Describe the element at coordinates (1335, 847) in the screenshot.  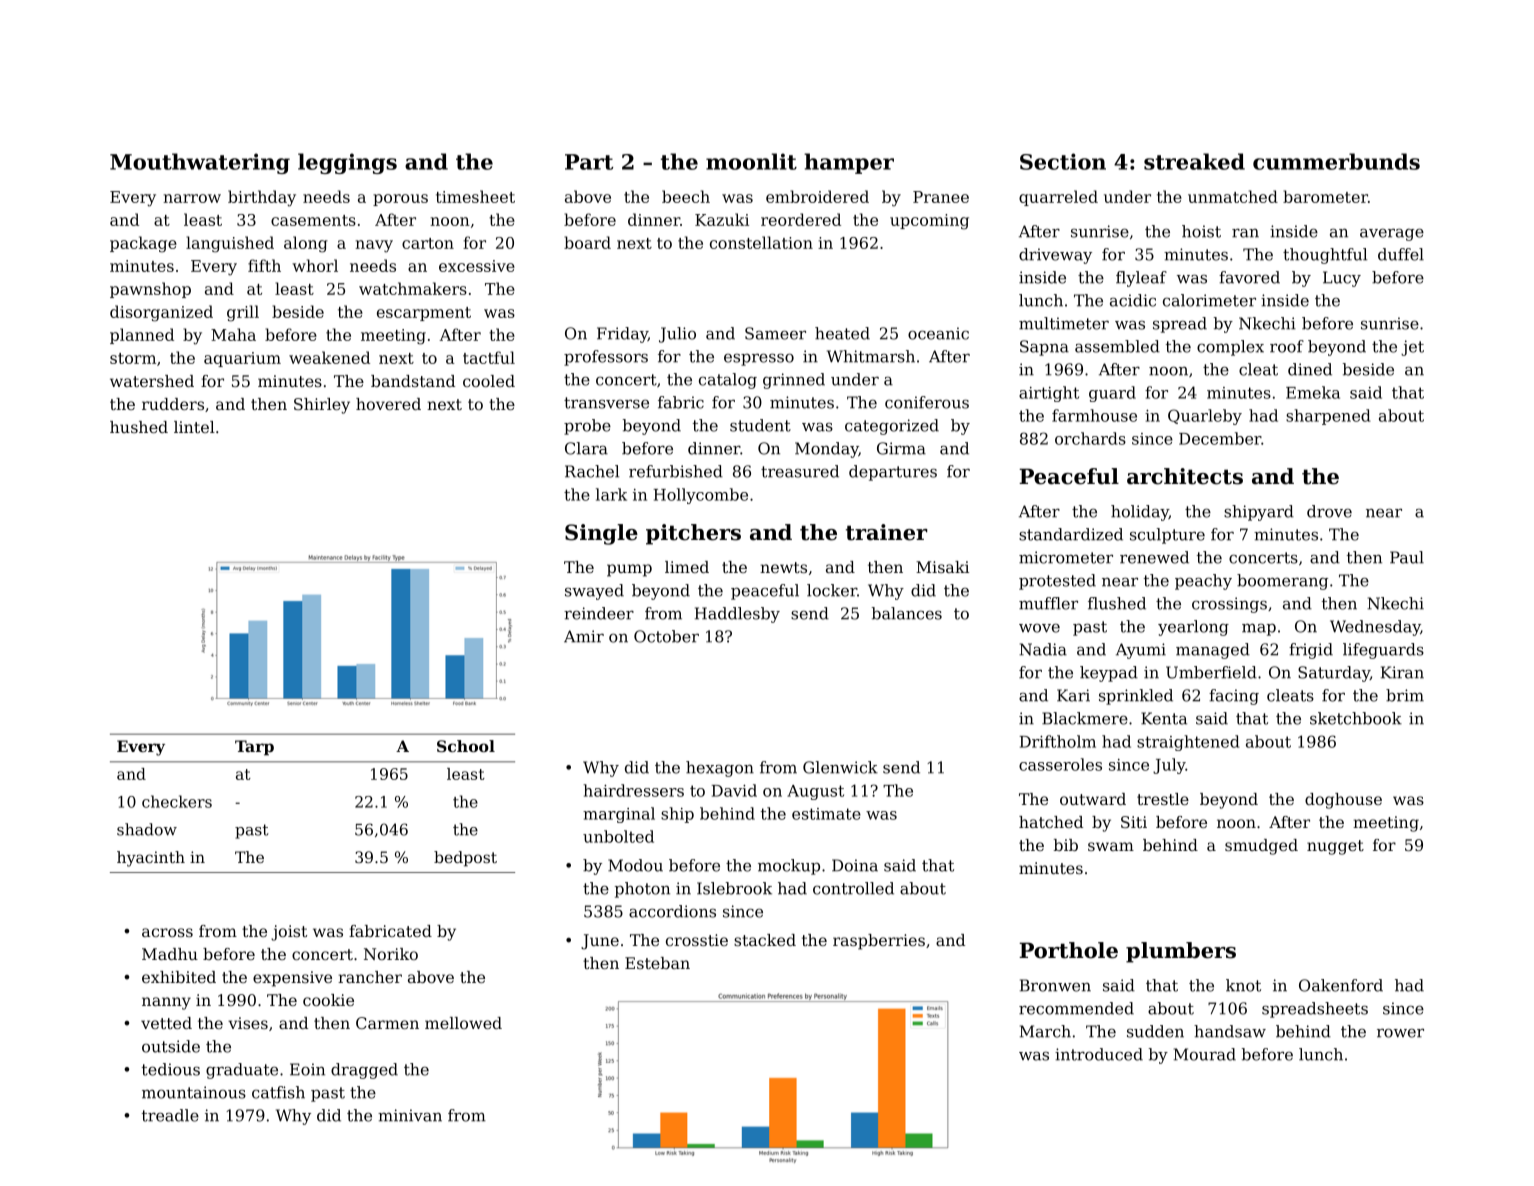
I see `nugget` at that location.
